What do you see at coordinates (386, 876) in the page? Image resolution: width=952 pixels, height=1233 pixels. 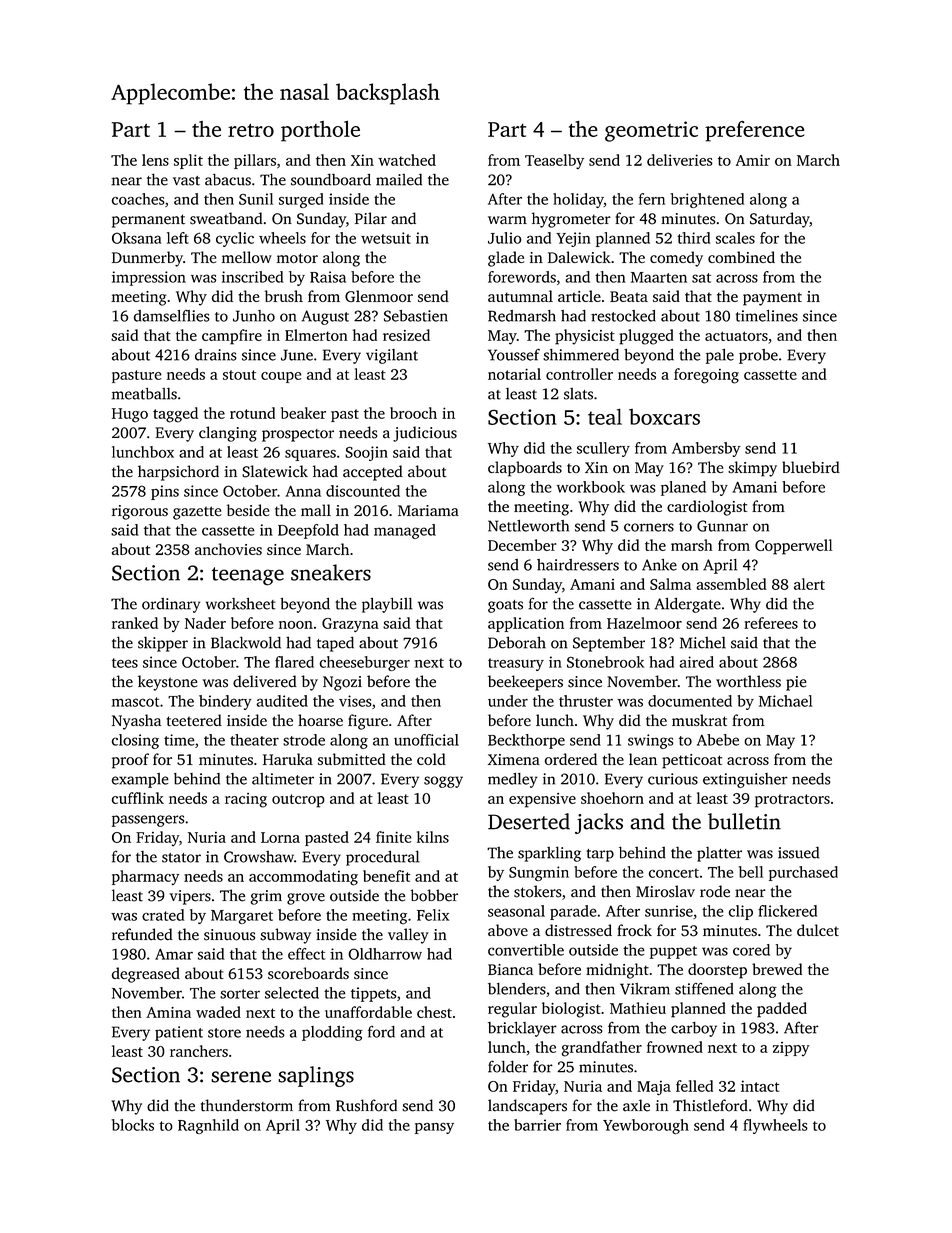 I see `benefit` at bounding box center [386, 876].
